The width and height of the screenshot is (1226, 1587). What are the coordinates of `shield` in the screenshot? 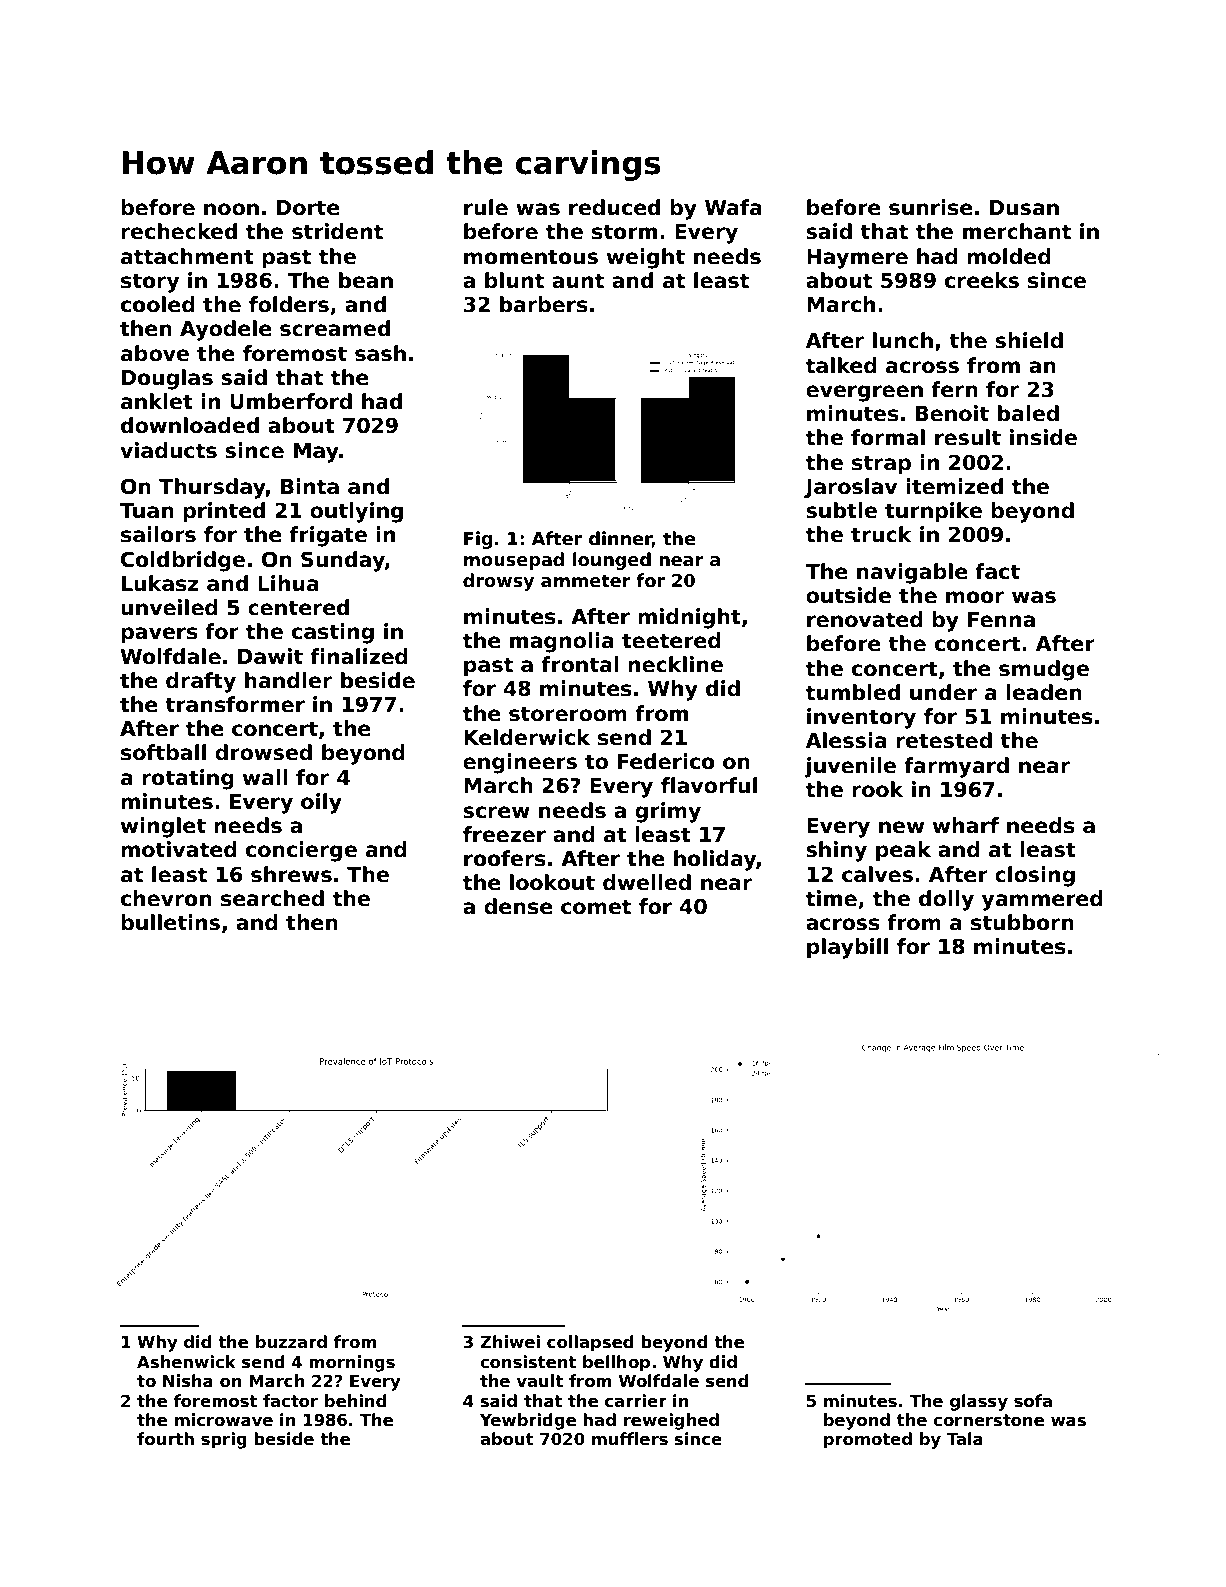 It's located at (1029, 340).
